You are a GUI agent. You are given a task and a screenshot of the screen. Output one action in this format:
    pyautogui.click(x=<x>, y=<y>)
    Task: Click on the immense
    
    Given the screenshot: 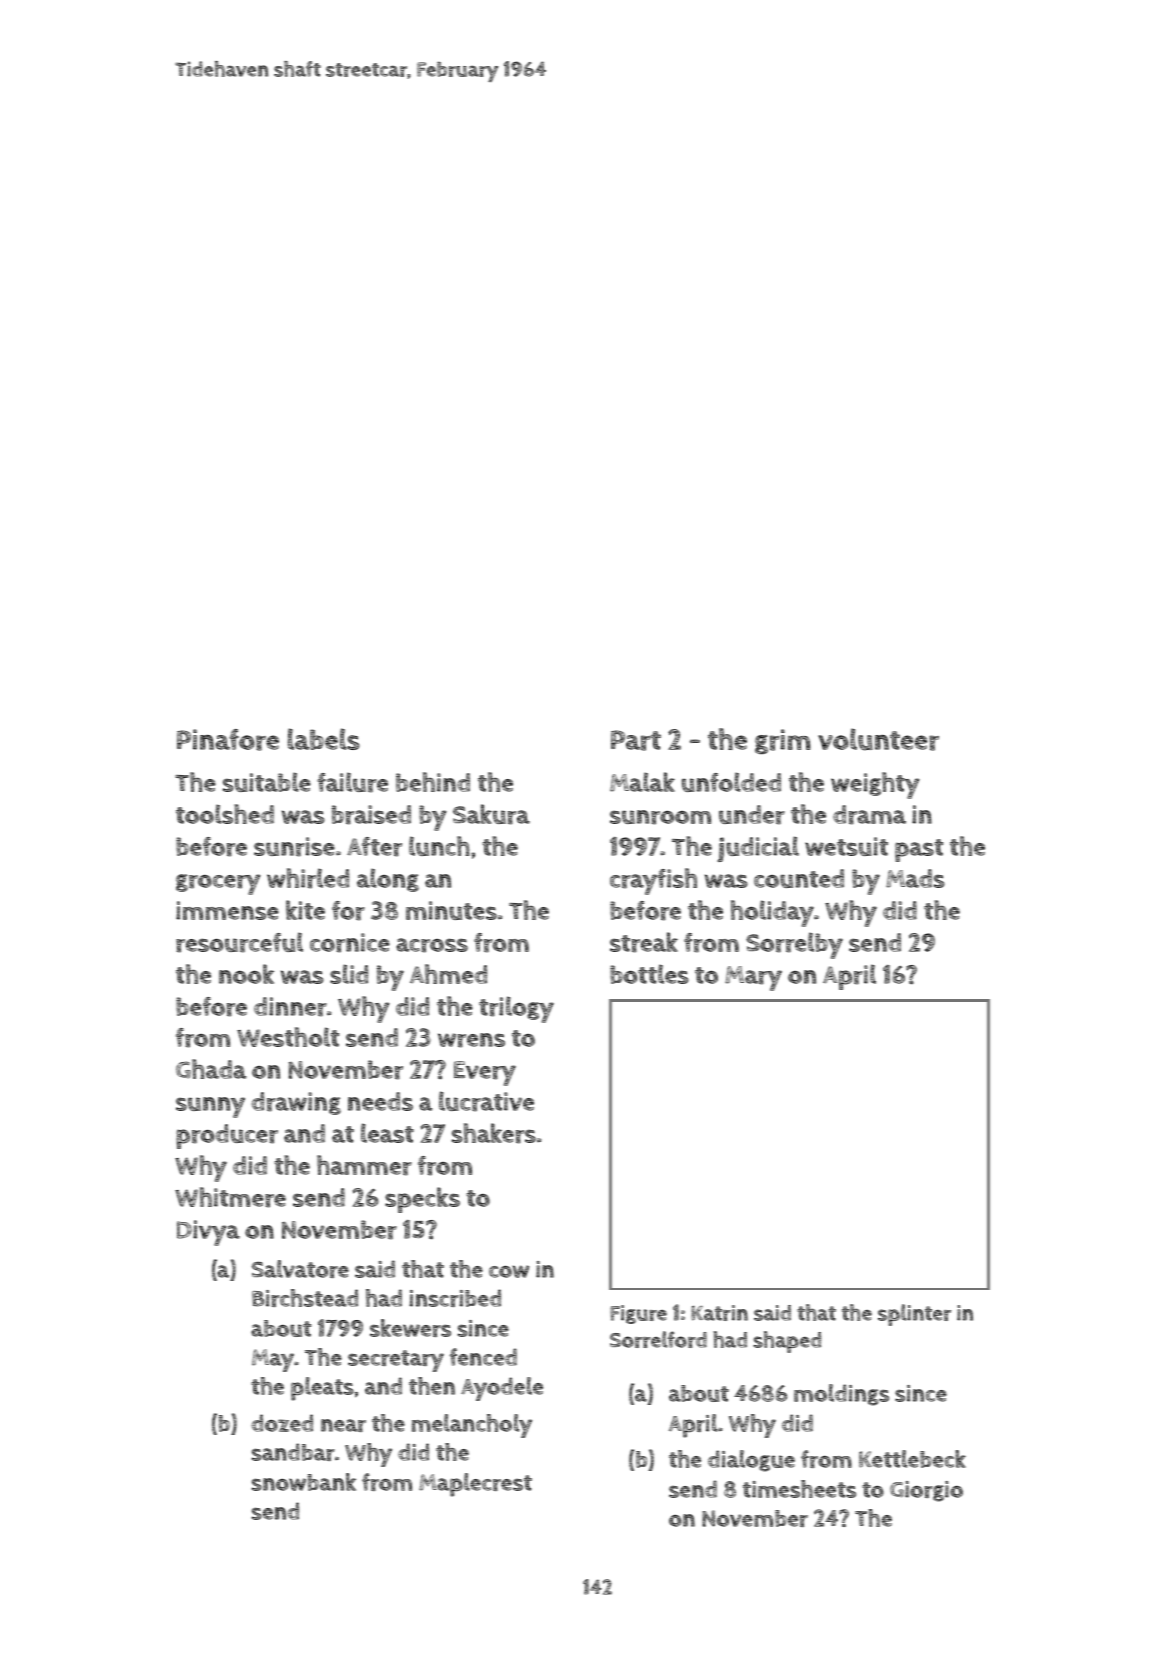 What is the action you would take?
    pyautogui.click(x=227, y=910)
